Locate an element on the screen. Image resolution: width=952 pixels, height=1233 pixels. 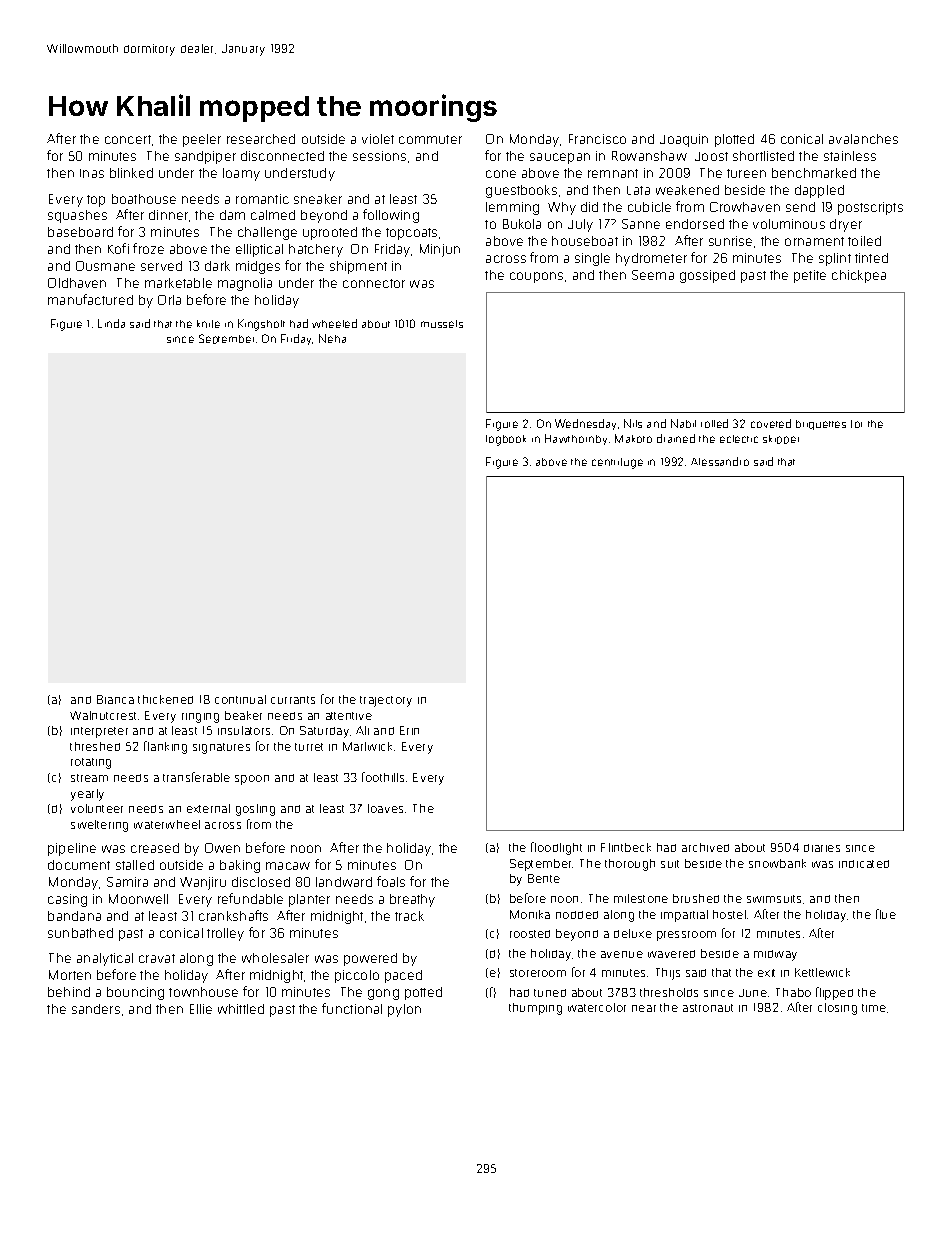
Crowhaven is located at coordinates (745, 207).
